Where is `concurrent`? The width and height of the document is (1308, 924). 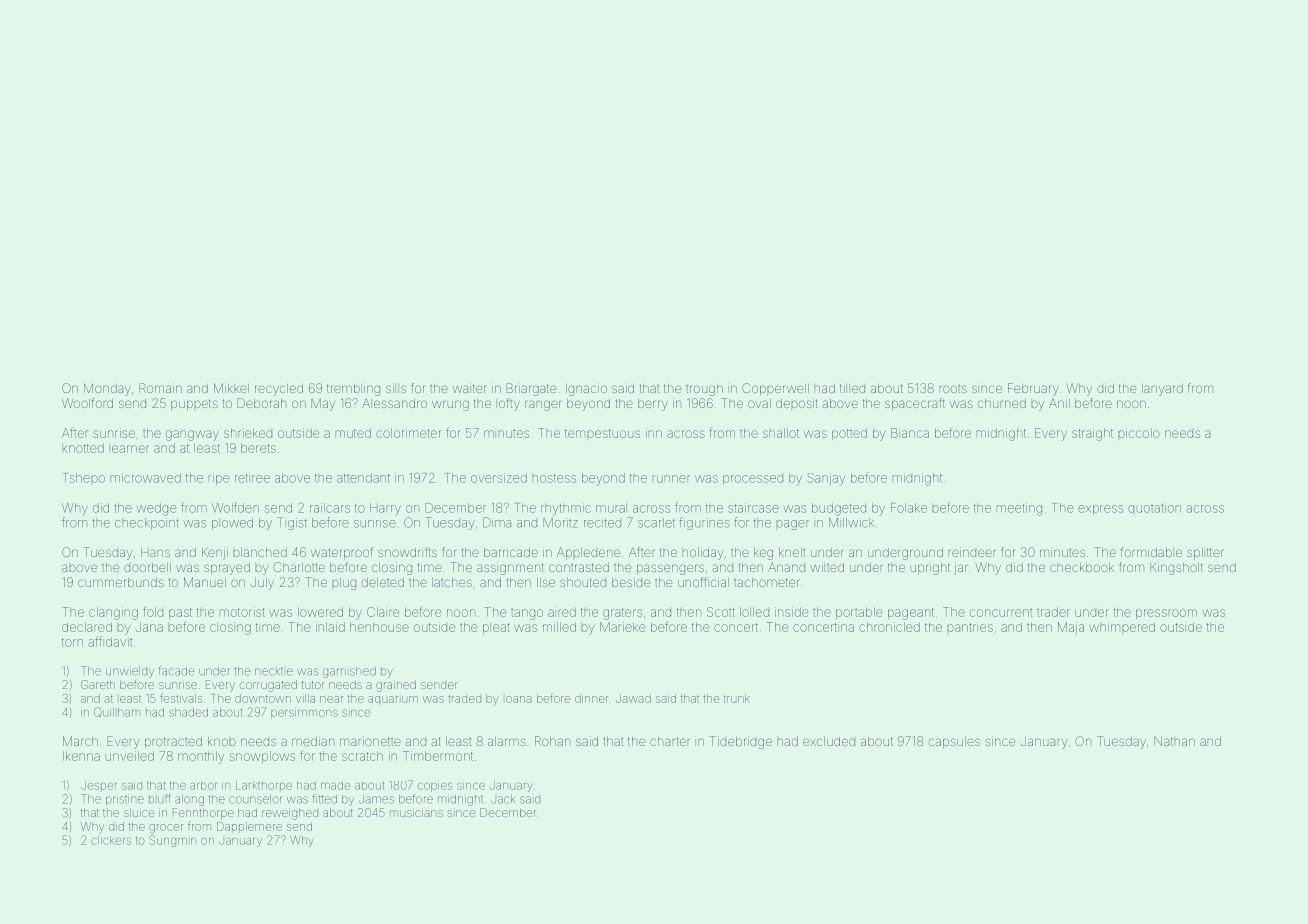 concurrent is located at coordinates (1001, 613).
